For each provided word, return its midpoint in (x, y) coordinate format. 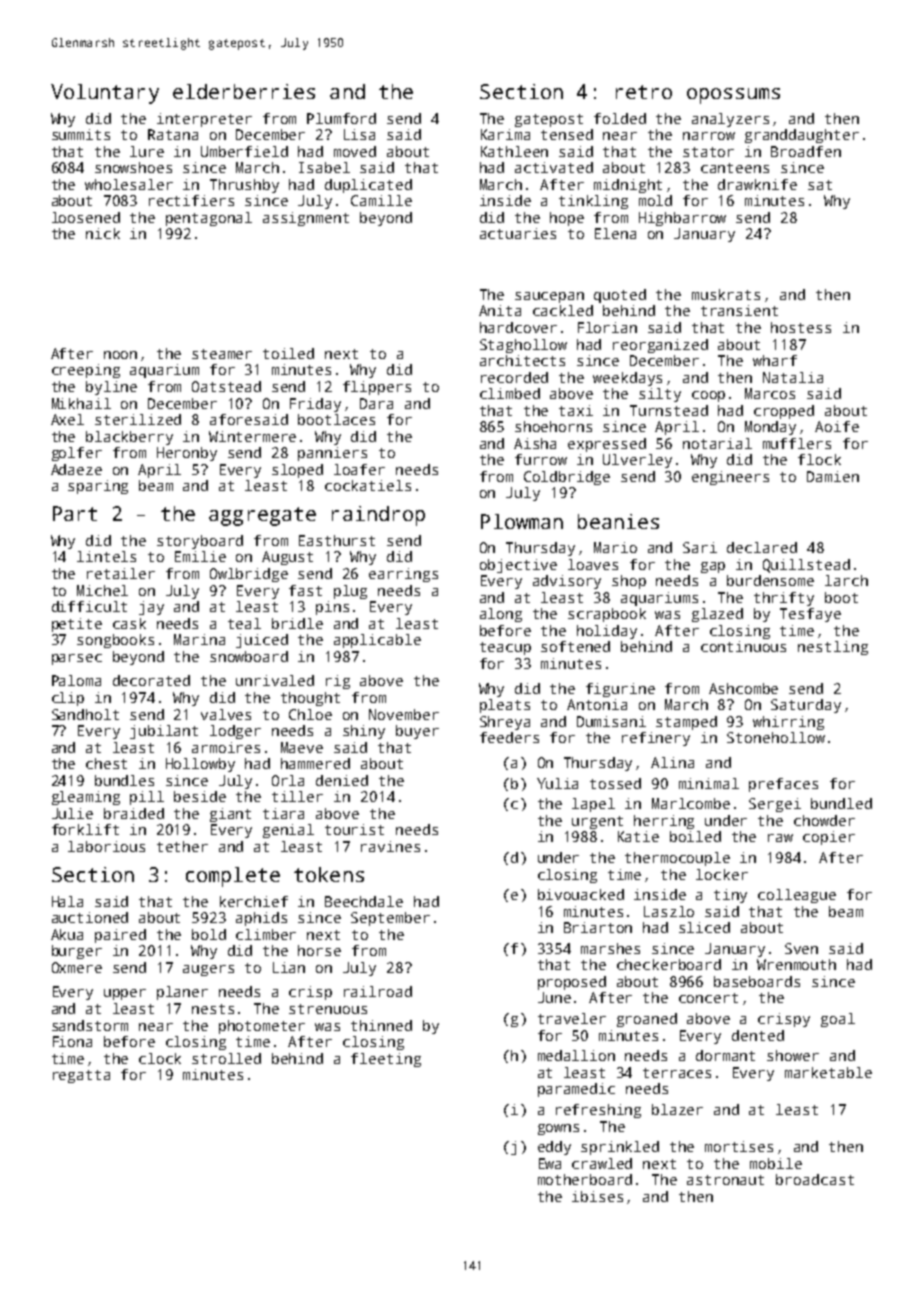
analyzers (730, 120)
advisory (567, 582)
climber (266, 934)
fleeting (386, 1060)
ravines (390, 846)
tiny (730, 896)
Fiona (72, 1041)
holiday (607, 632)
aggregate (262, 516)
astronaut (725, 1180)
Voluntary (105, 94)
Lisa (359, 134)
